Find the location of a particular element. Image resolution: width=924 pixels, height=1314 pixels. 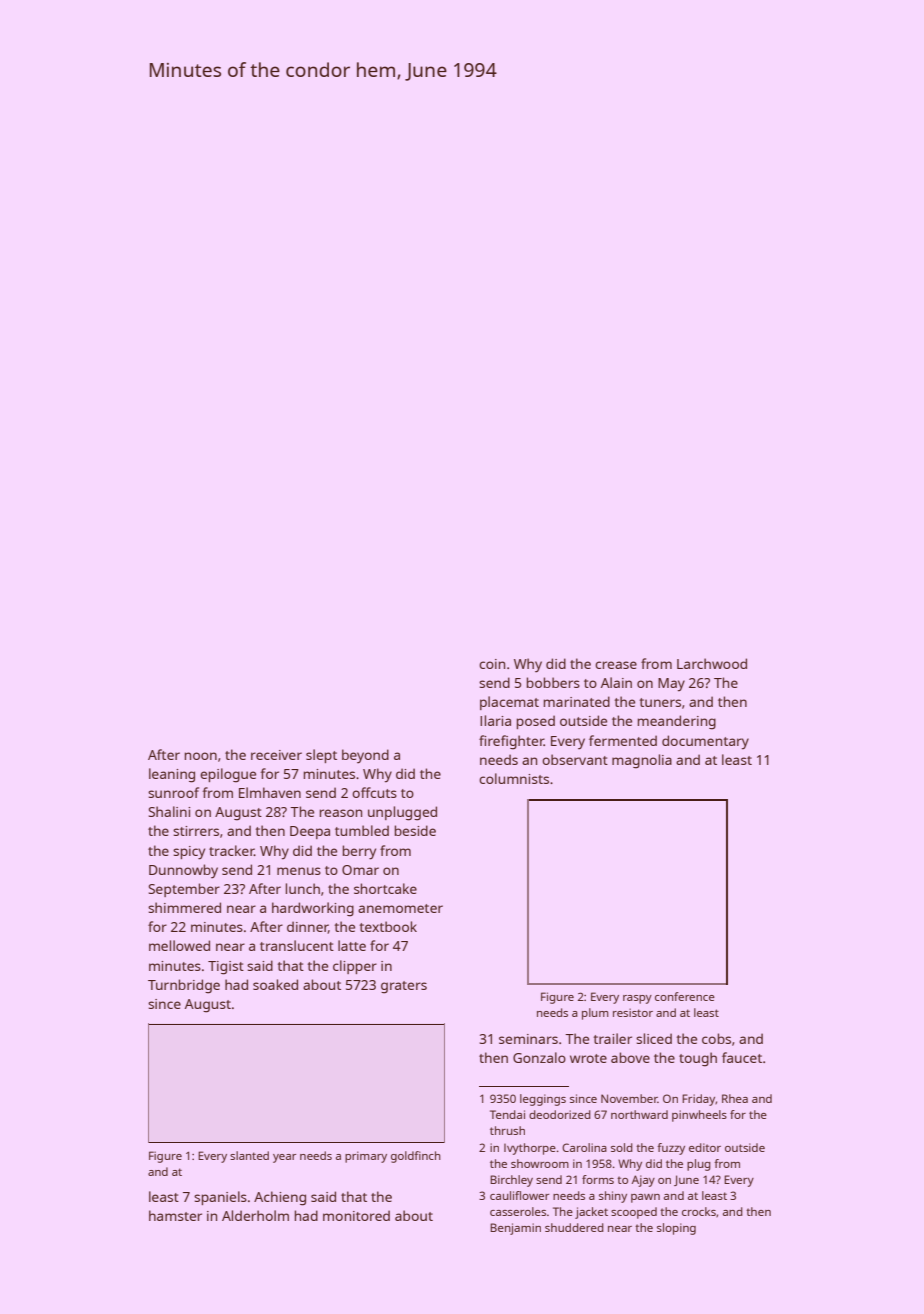

Ivythorpe is located at coordinates (530, 1149).
